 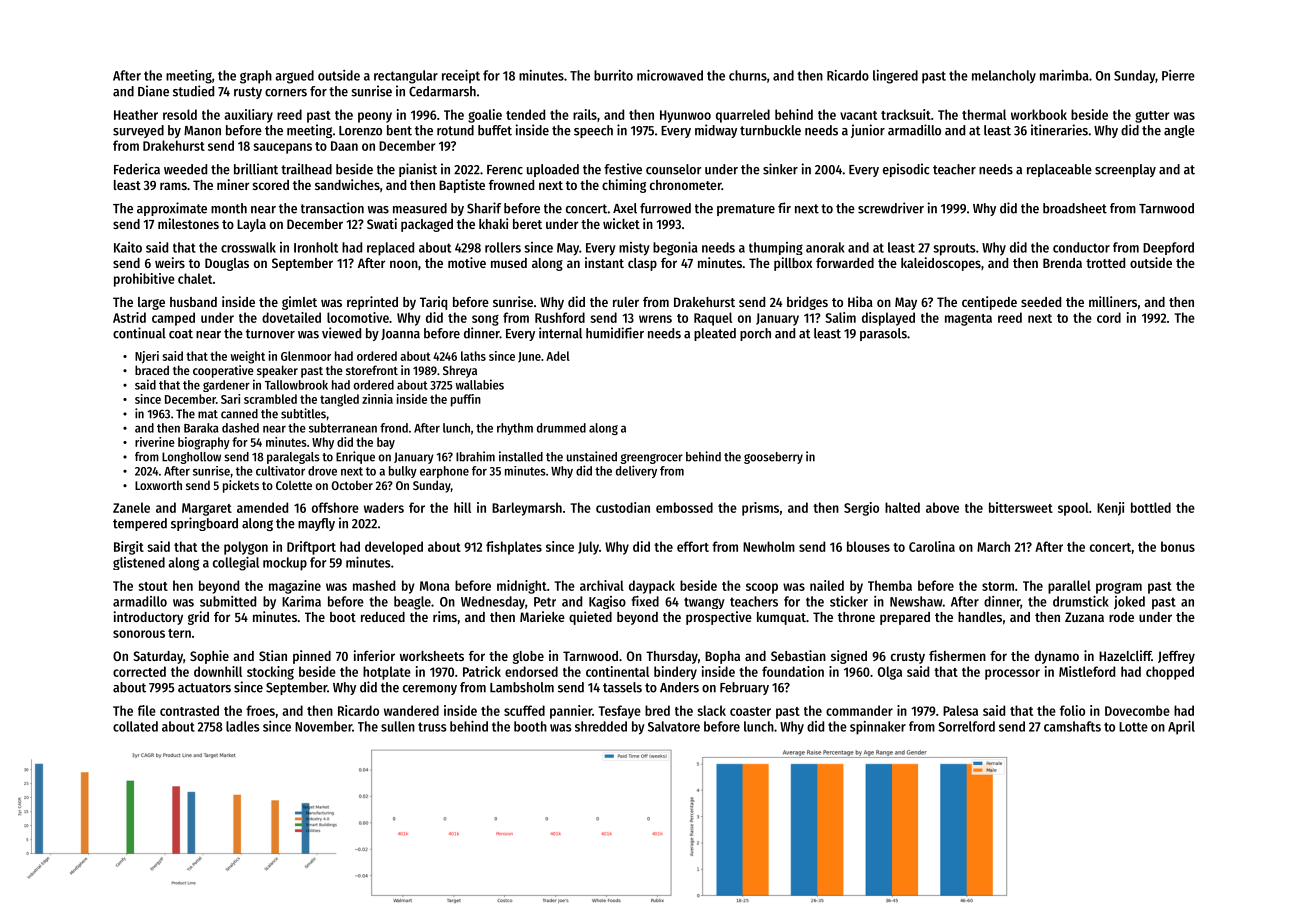 What do you see at coordinates (966, 726) in the image?
I see `Sorrelford` at bounding box center [966, 726].
